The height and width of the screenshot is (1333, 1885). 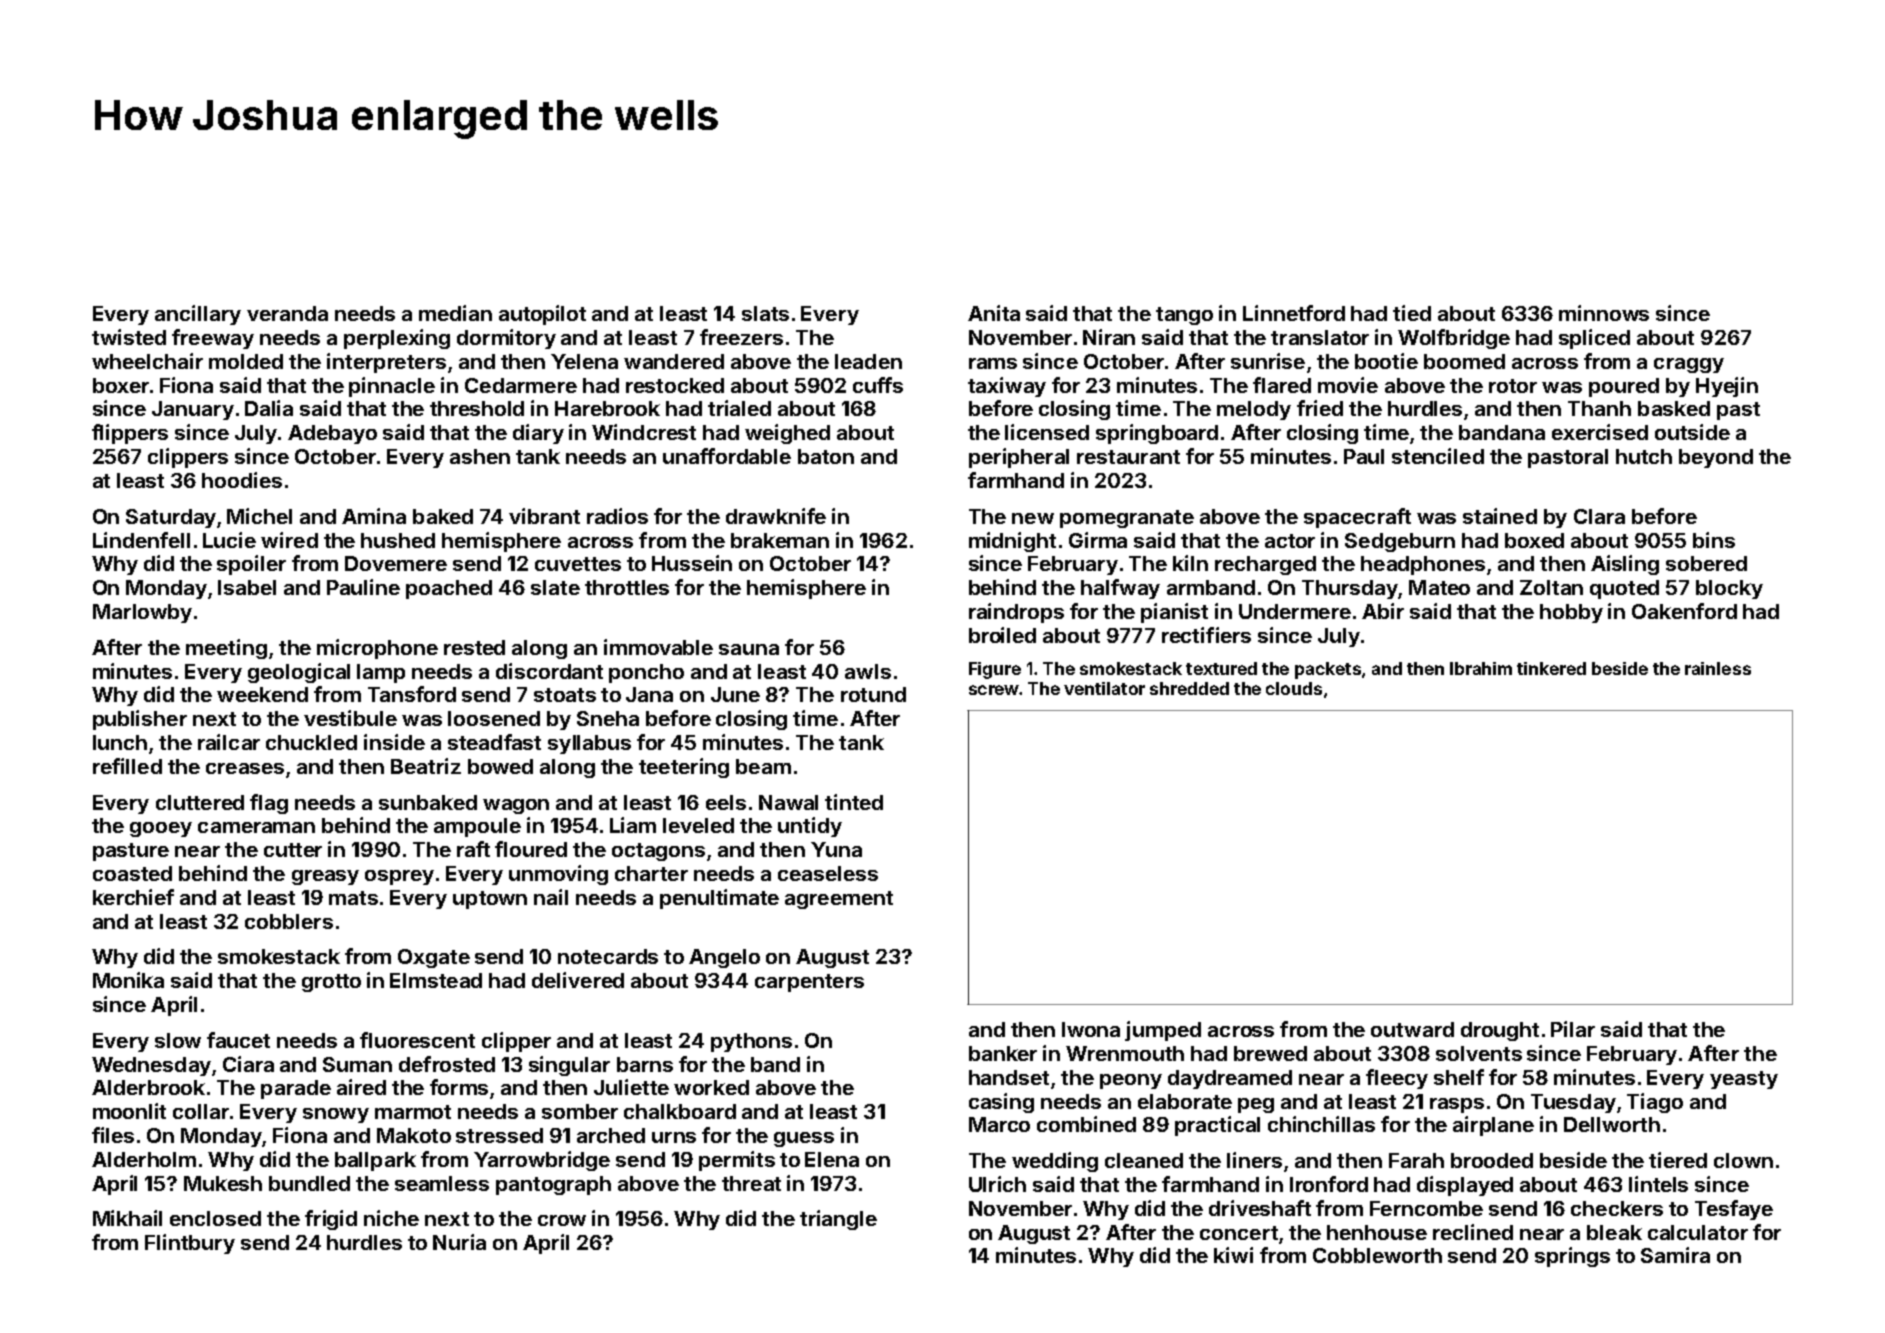 What do you see at coordinates (455, 313) in the screenshot?
I see `median` at bounding box center [455, 313].
